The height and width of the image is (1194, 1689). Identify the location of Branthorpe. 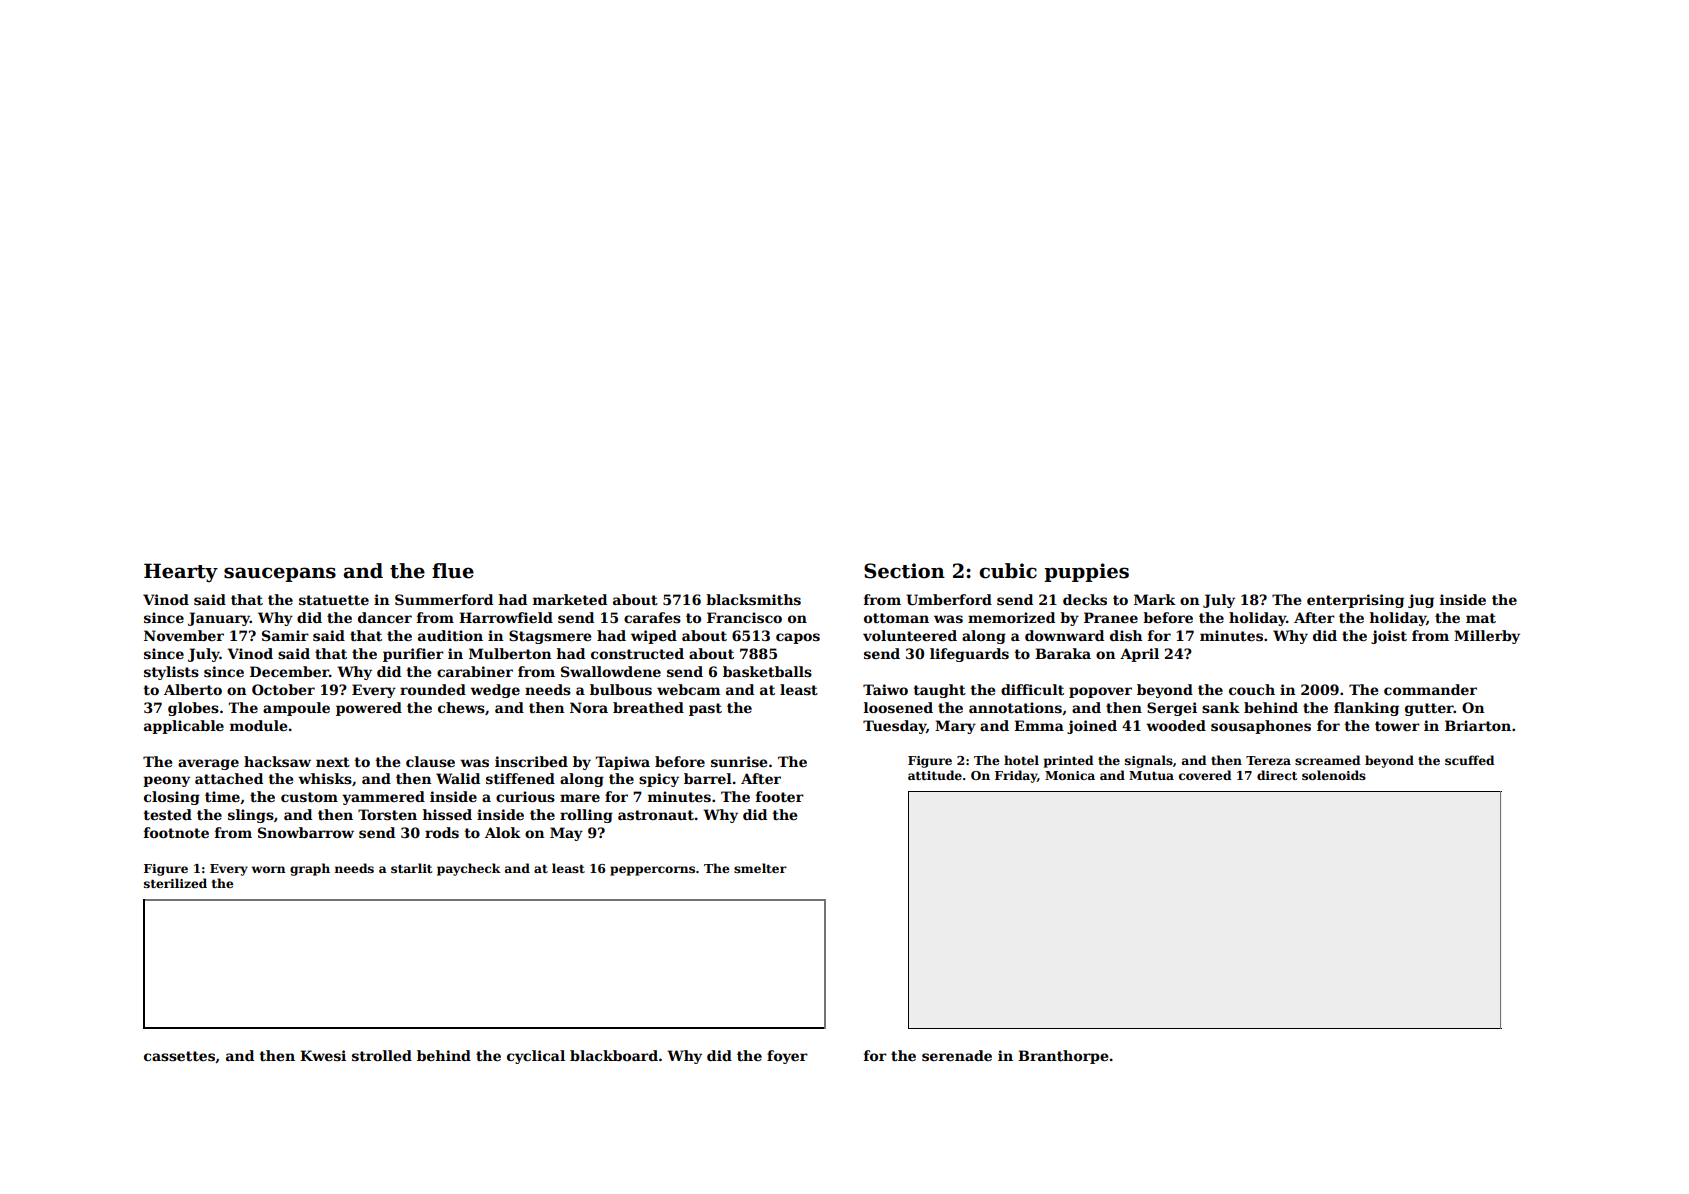
(1063, 1057).
